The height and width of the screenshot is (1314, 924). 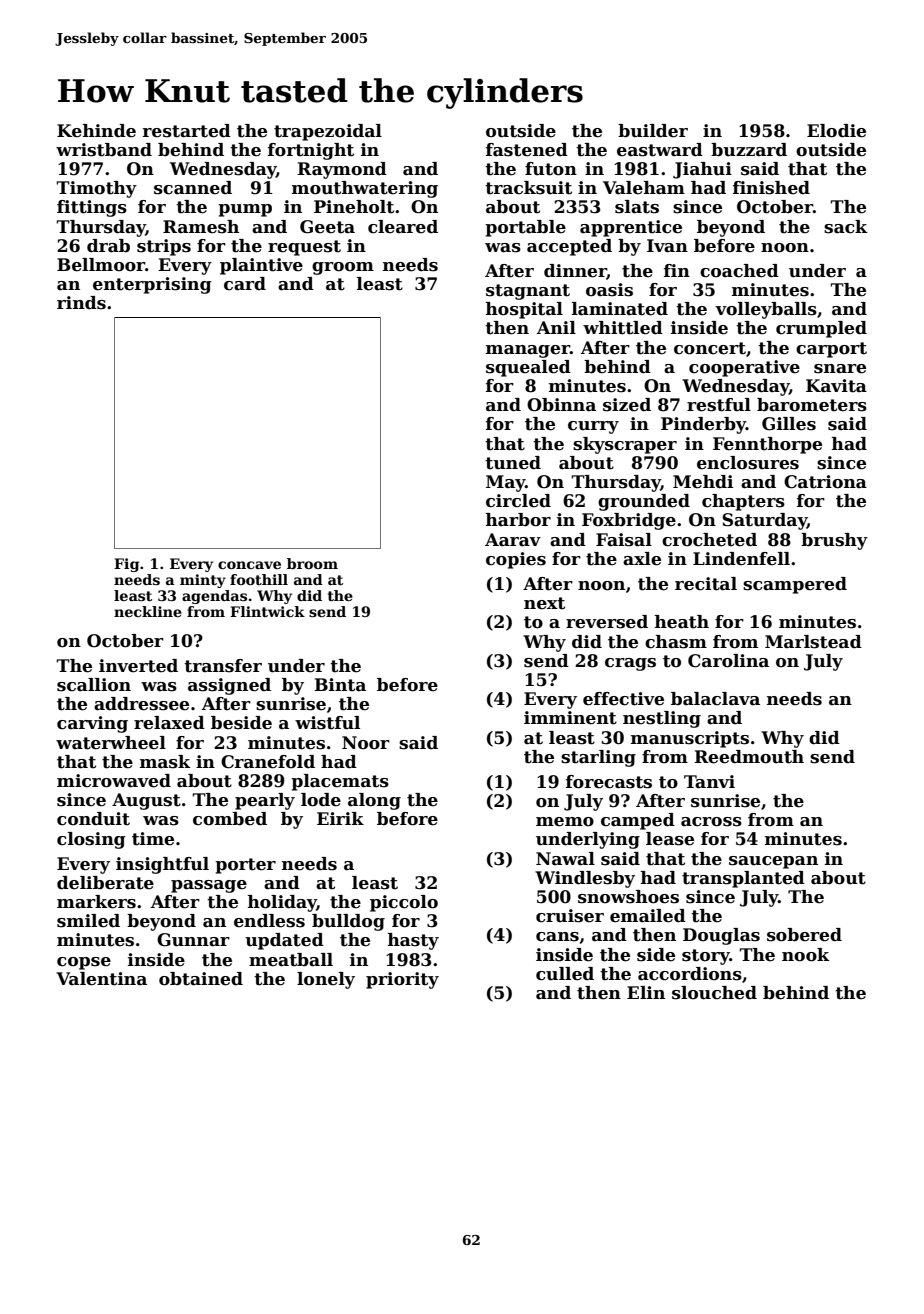 I want to click on harbor, so click(x=518, y=520).
